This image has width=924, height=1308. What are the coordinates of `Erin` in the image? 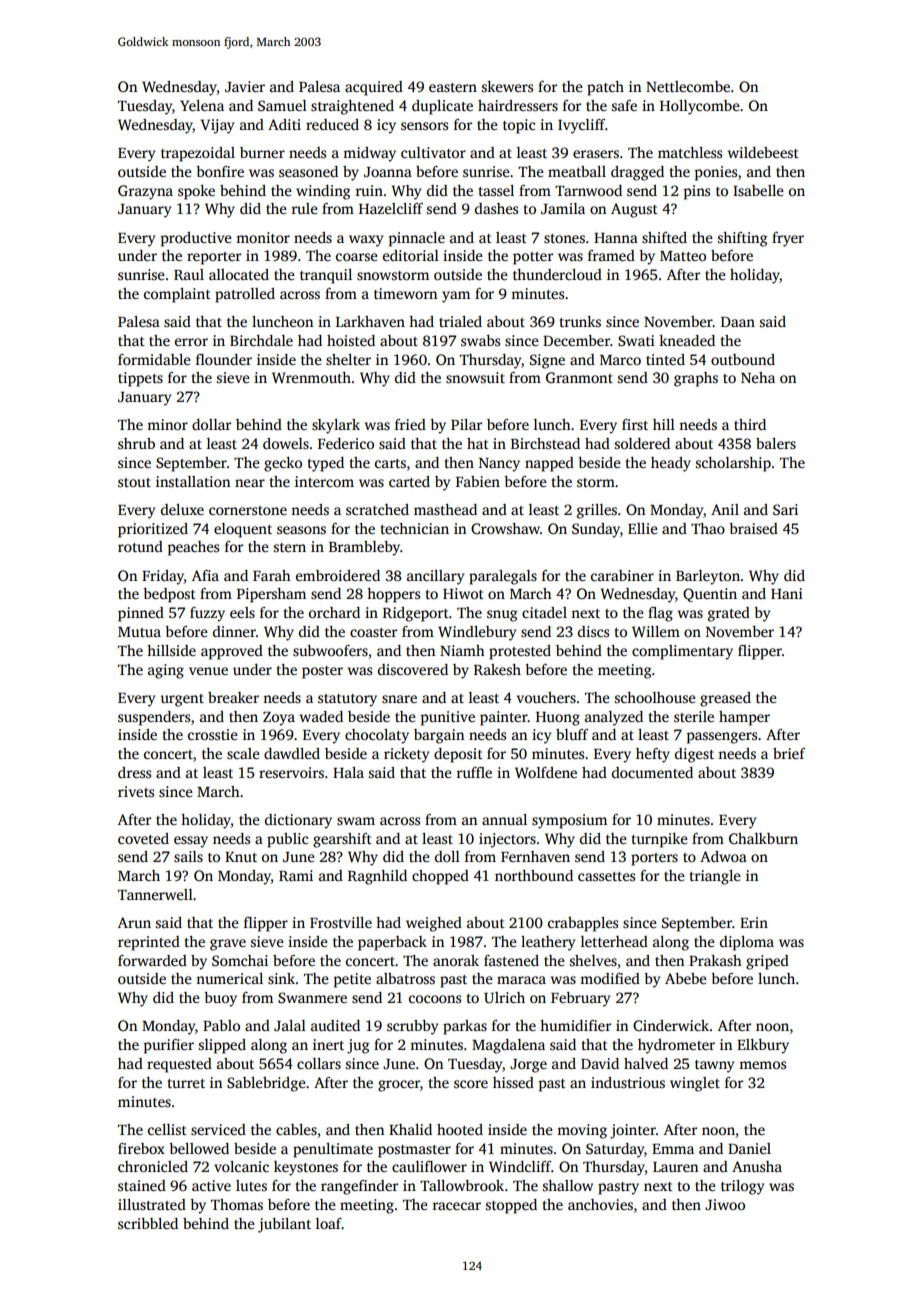 It's located at (754, 922).
